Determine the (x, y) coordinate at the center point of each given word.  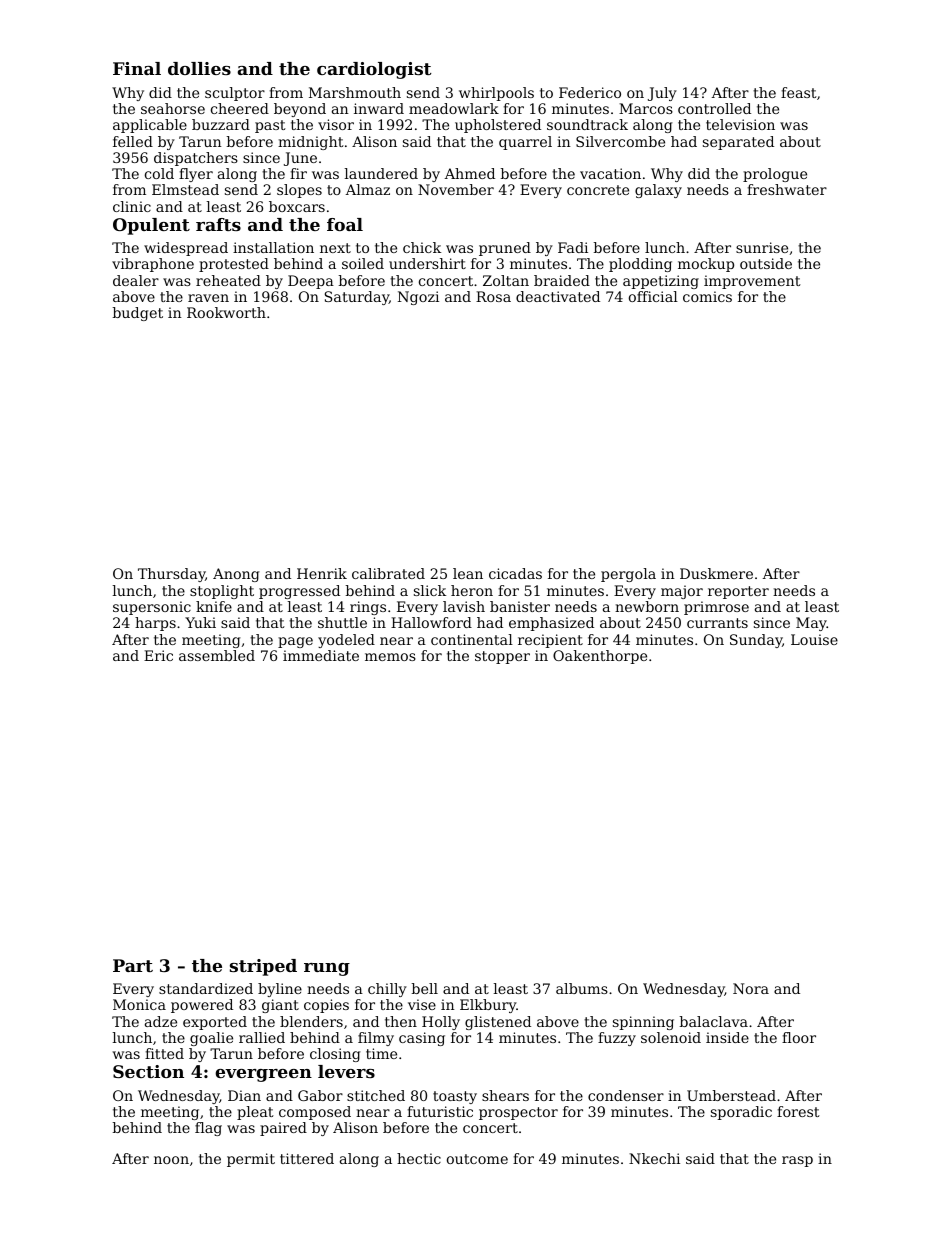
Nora (751, 988)
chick (422, 247)
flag (208, 1129)
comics (707, 296)
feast (799, 92)
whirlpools (496, 94)
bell (425, 988)
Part (133, 965)
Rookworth (226, 312)
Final (137, 68)
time (381, 1053)
